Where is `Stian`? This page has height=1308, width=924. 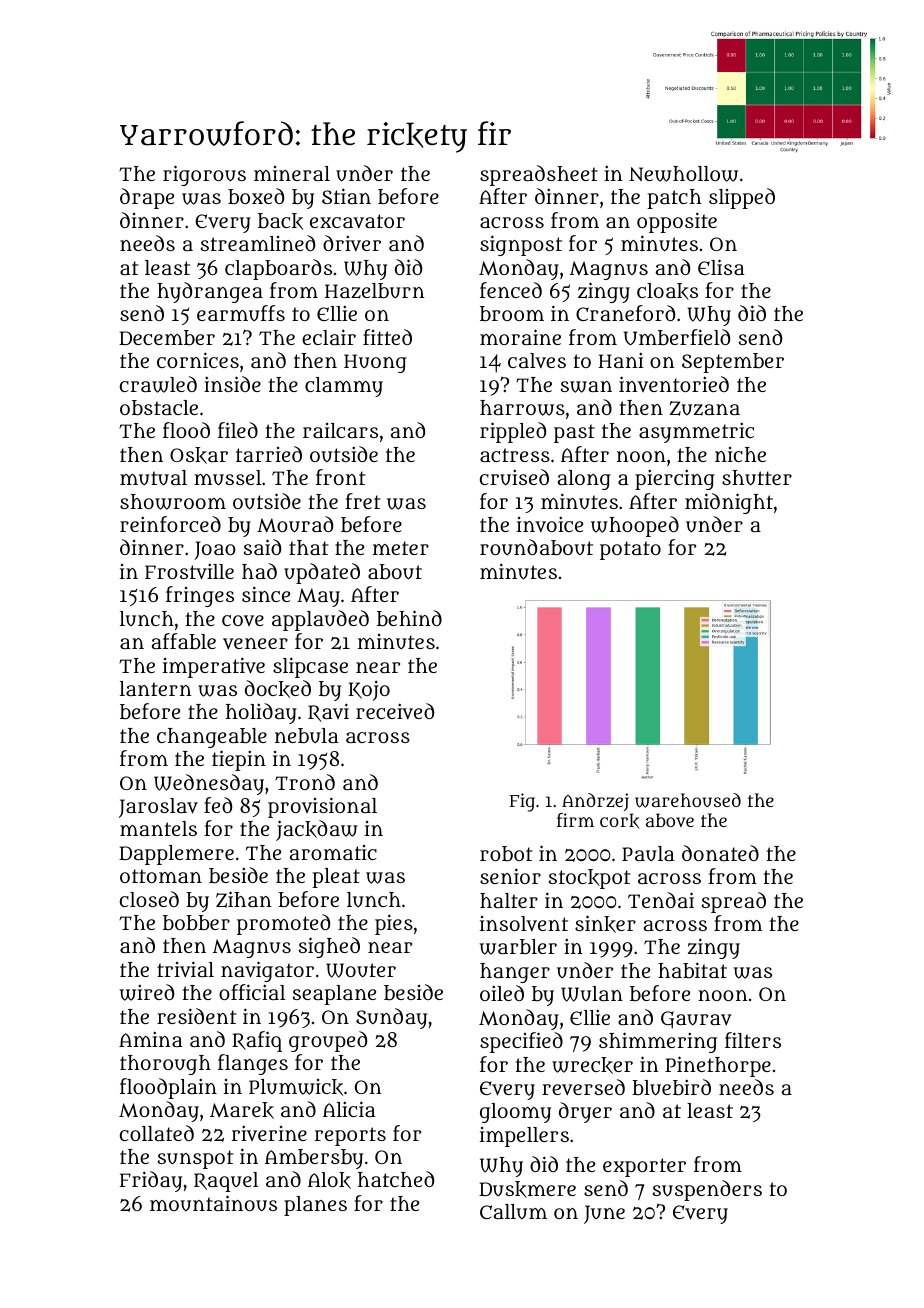 Stian is located at coordinates (346, 196).
